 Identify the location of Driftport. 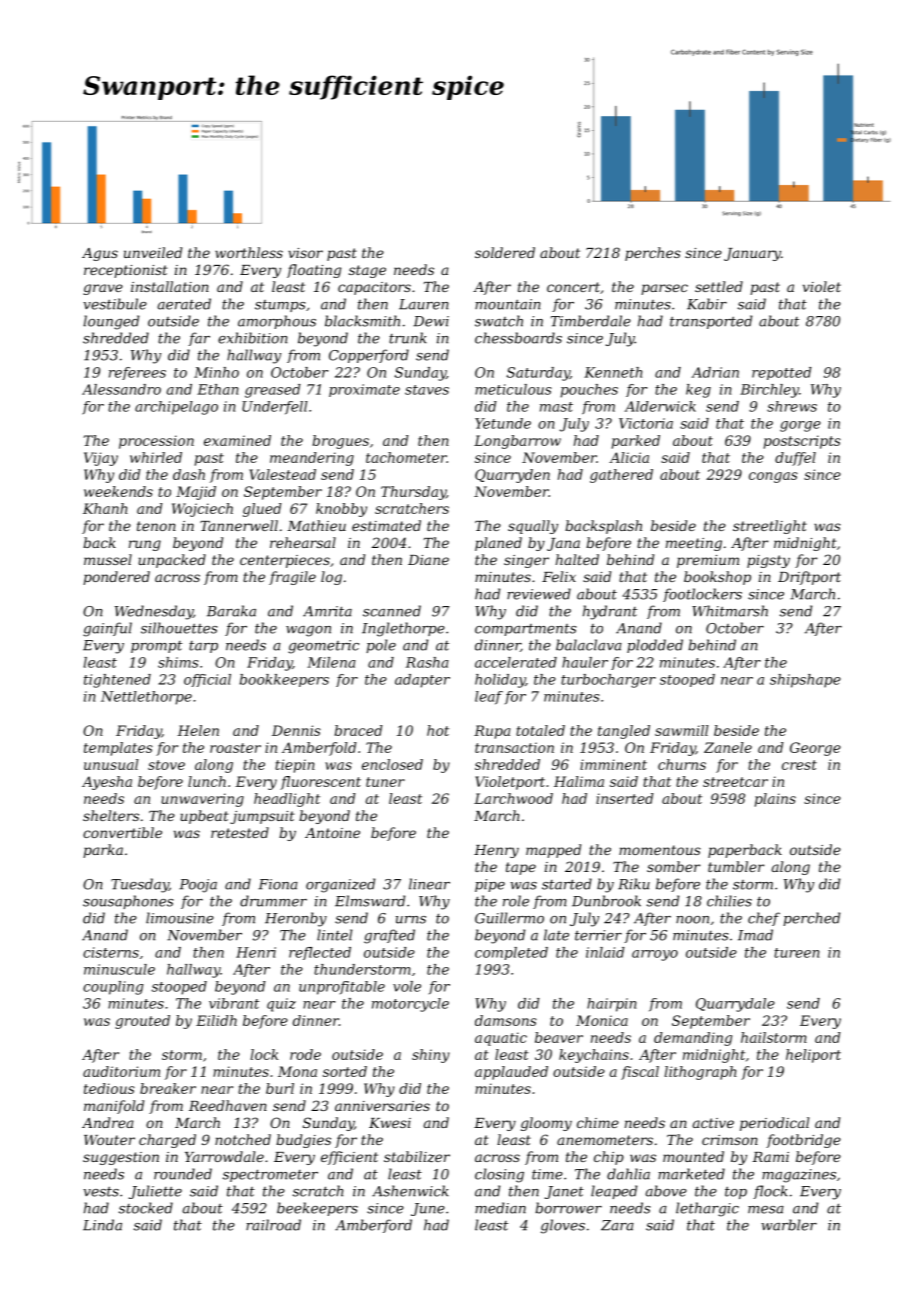
(809, 578).
